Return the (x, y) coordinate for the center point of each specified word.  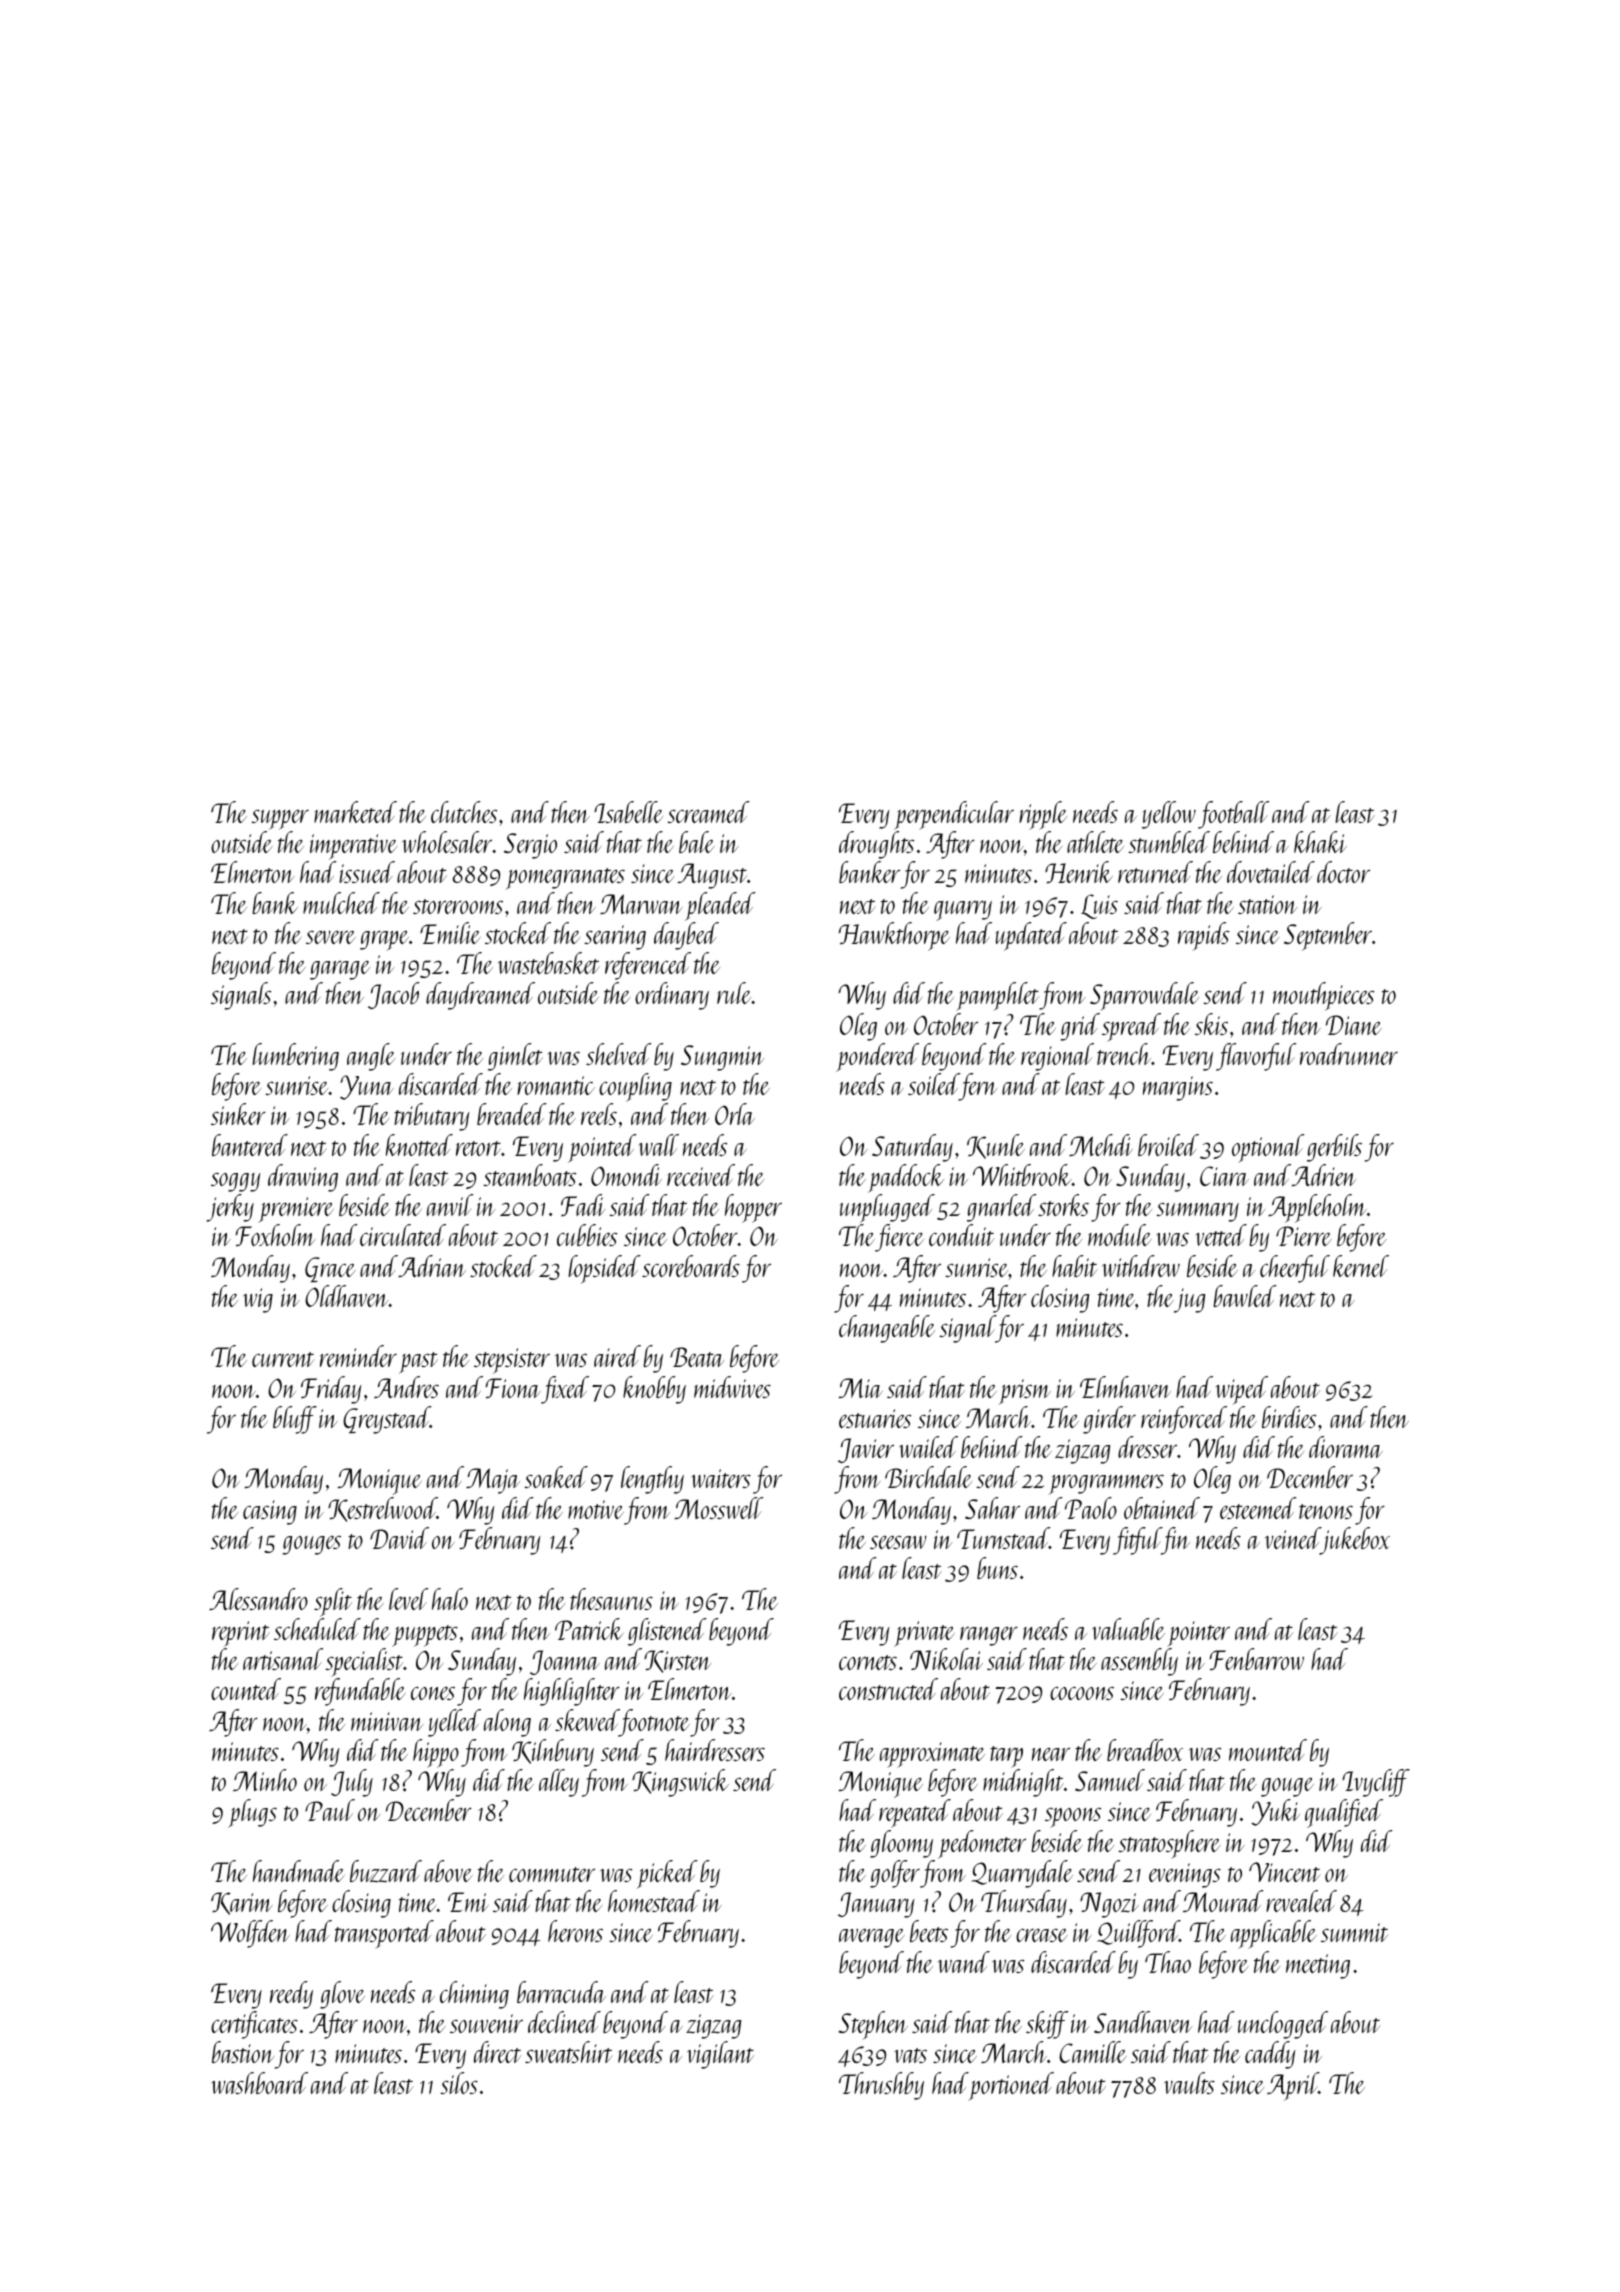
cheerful (1295, 1269)
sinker (238, 1114)
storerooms (458, 906)
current (283, 1359)
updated (1031, 936)
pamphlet (997, 996)
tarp (1006, 1757)
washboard (259, 2083)
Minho (265, 1780)
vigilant (720, 2055)
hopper (753, 1208)
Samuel (1110, 1780)
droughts (876, 845)
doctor (1343, 872)
